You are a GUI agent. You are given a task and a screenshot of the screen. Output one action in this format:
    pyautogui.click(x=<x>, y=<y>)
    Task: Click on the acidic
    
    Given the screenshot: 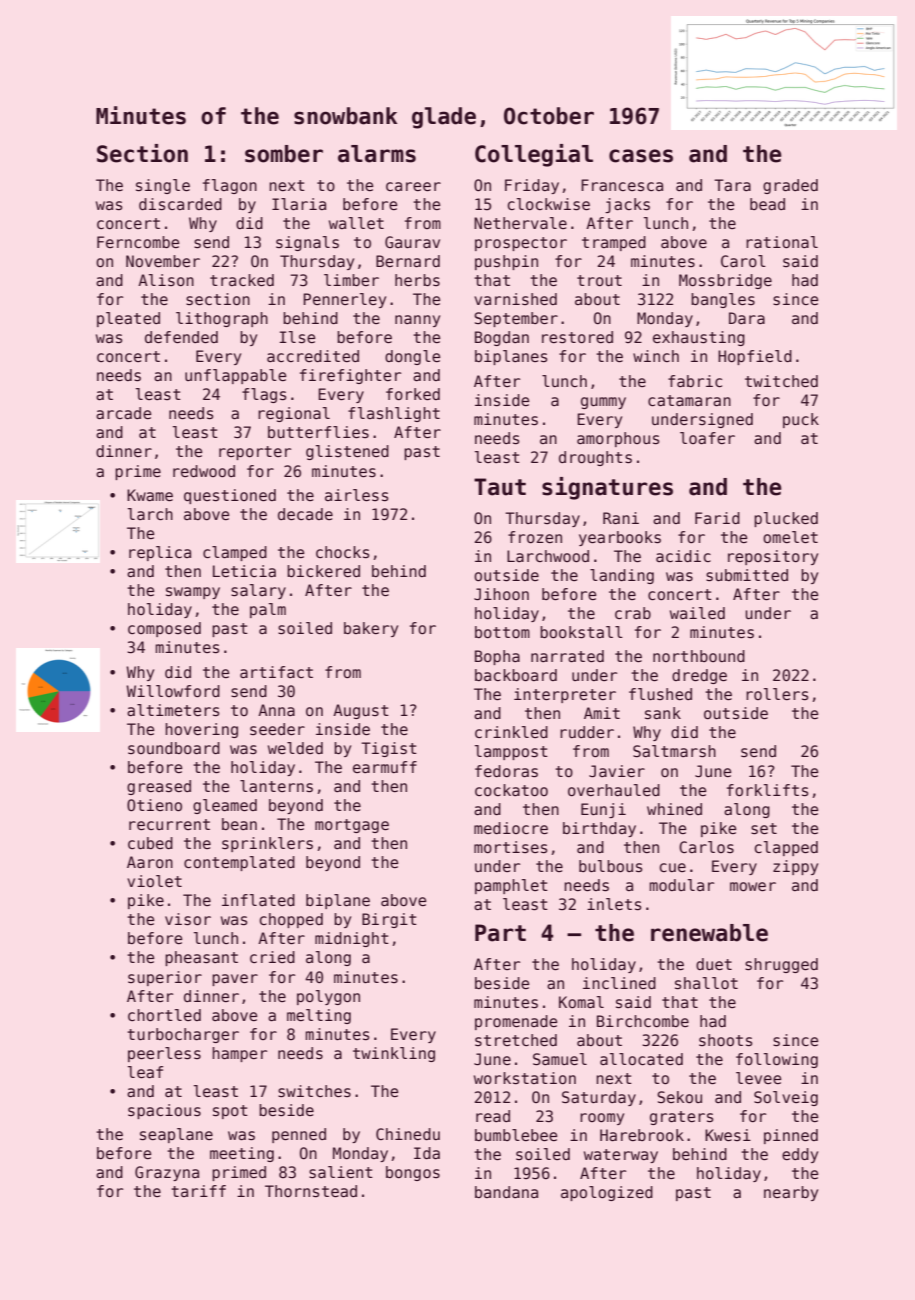 What is the action you would take?
    pyautogui.click(x=683, y=556)
